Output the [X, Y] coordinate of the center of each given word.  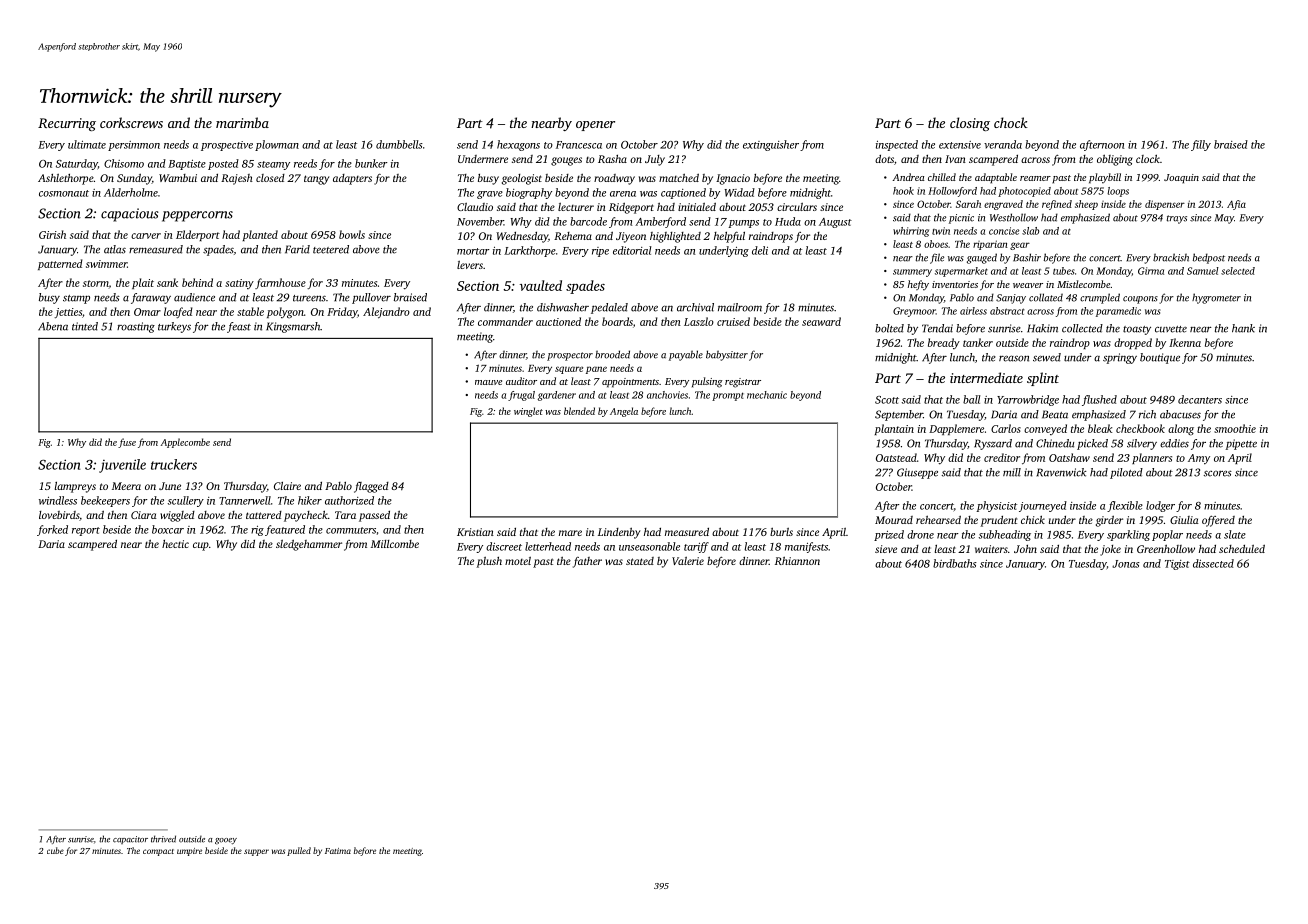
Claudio [475, 207]
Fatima [338, 851]
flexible [1125, 506]
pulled [299, 851]
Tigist [1177, 565]
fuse [127, 443]
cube [55, 850]
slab [1030, 231]
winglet [528, 412]
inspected [897, 145]
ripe [600, 252]
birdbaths [955, 563]
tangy [316, 180]
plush [489, 562]
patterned [60, 264]
